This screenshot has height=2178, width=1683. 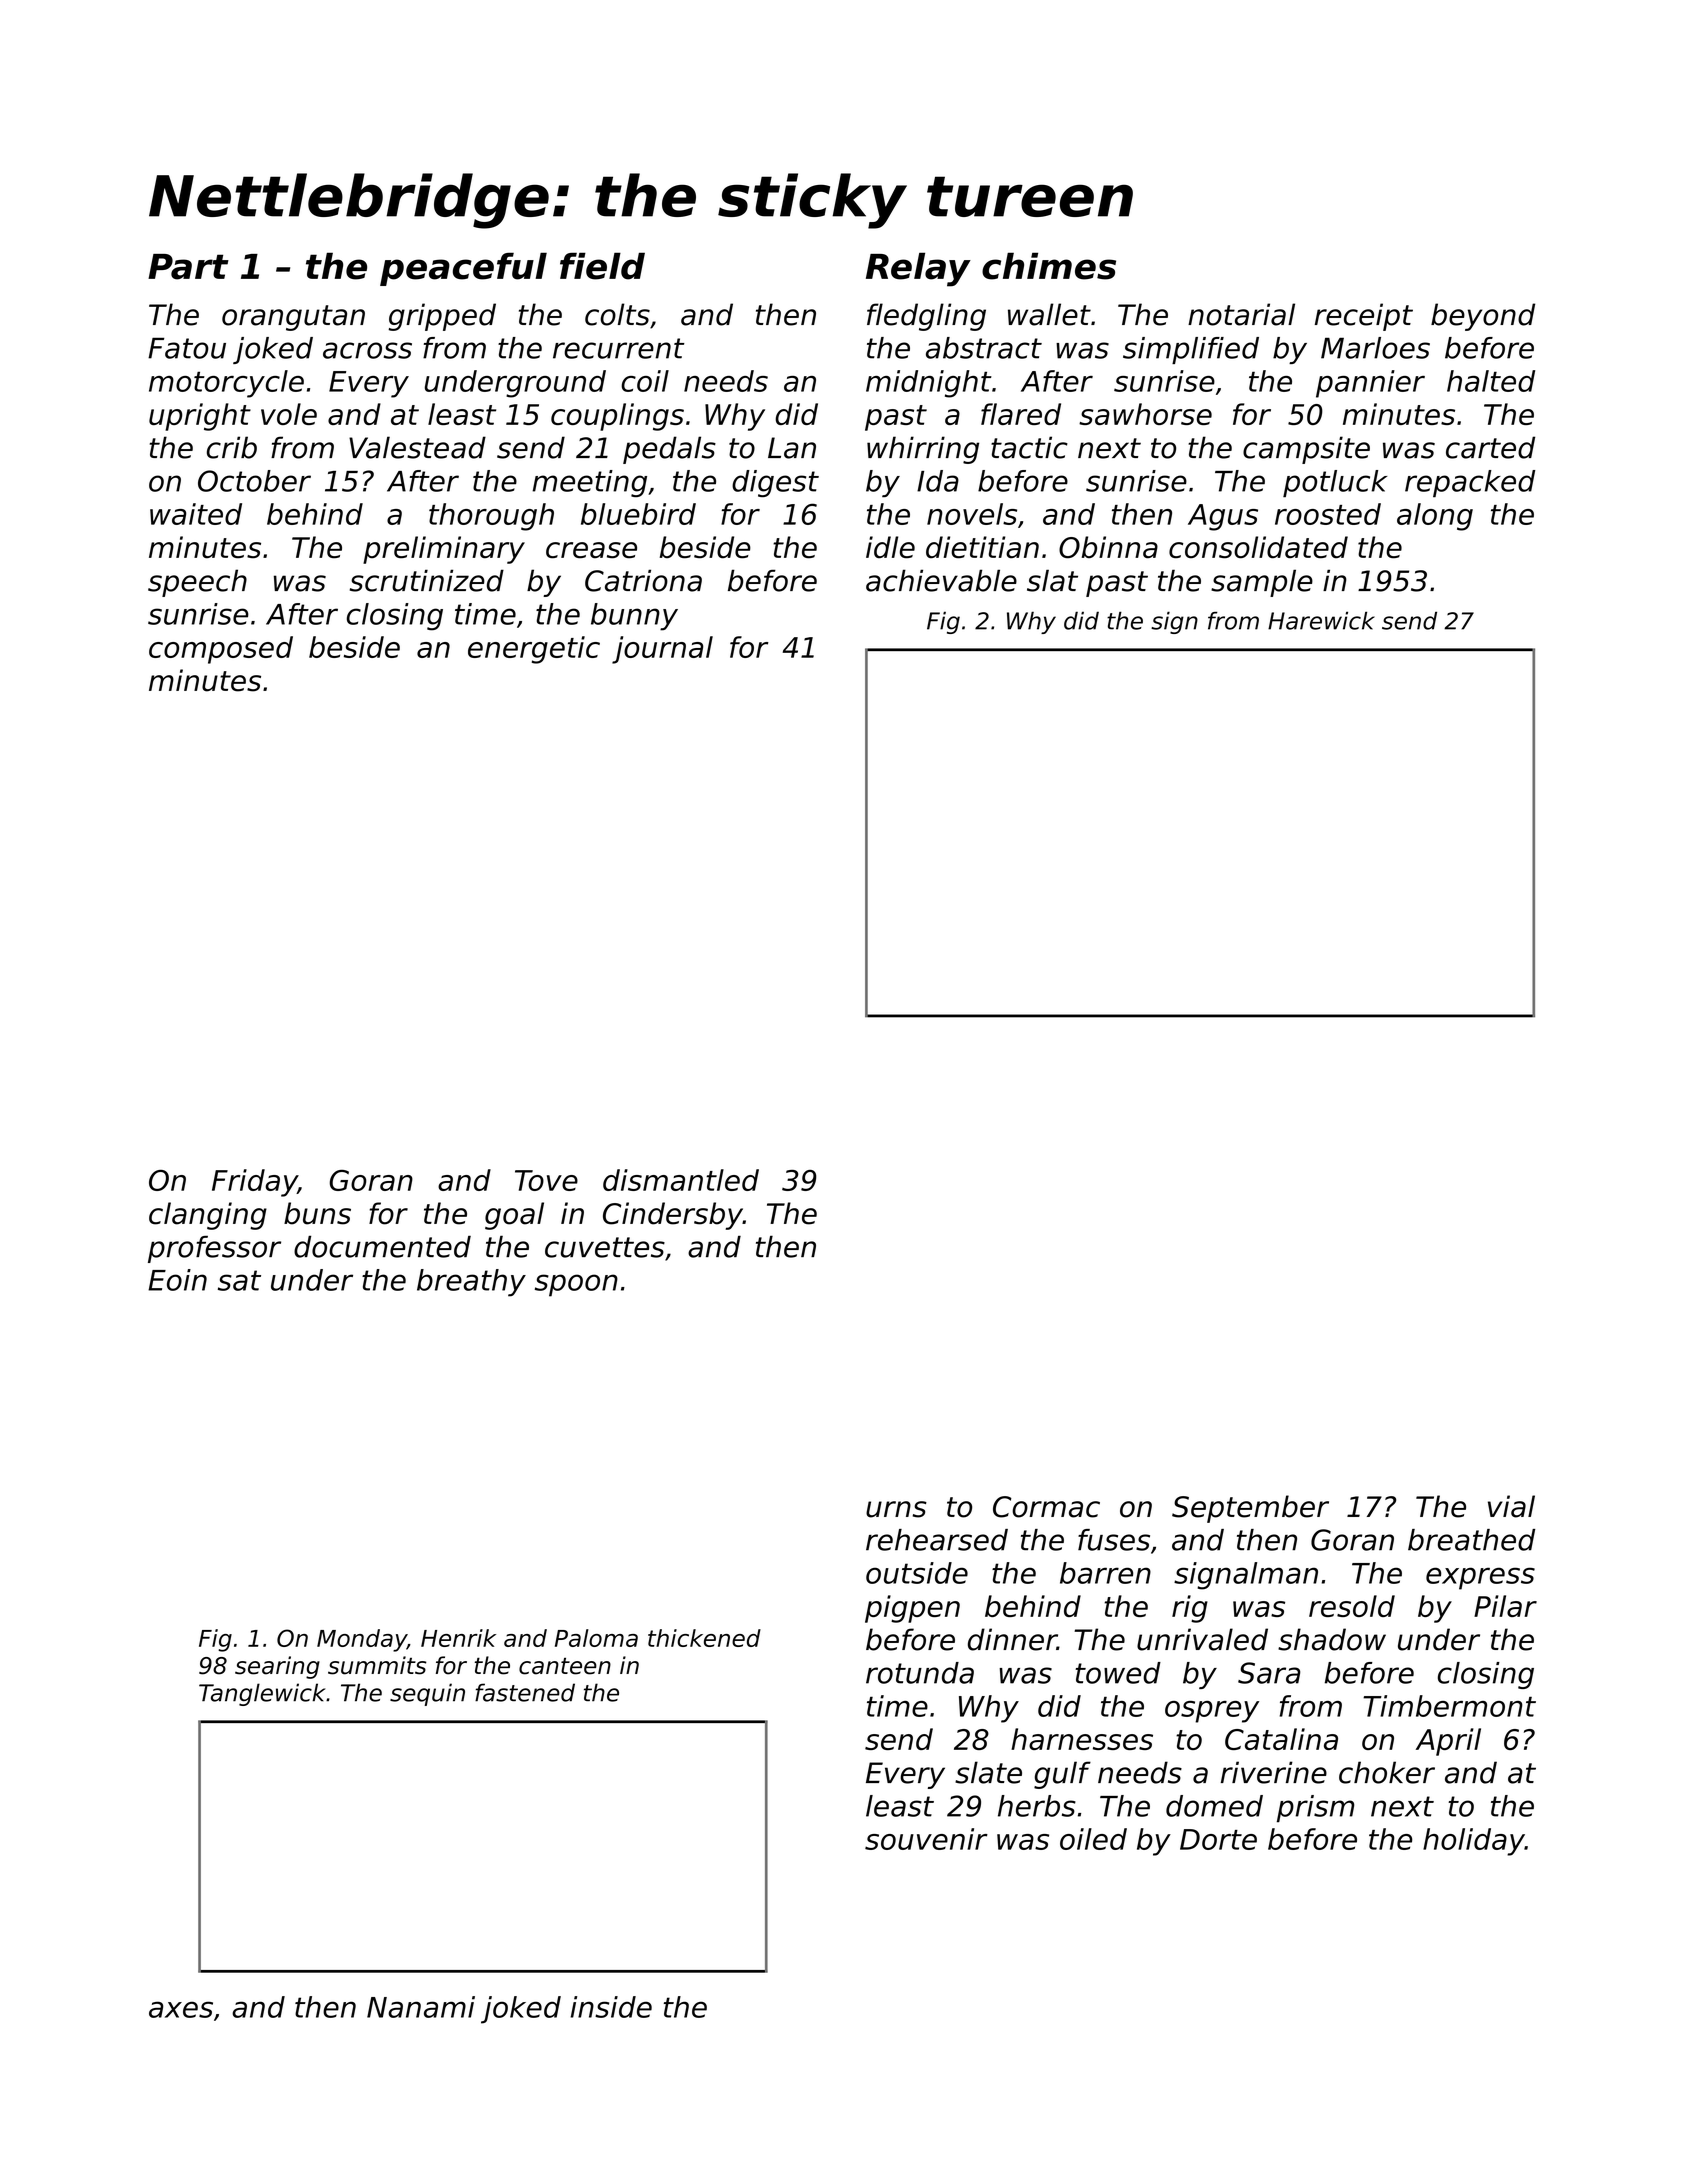 What do you see at coordinates (421, 2007) in the screenshot?
I see `Nanami` at bounding box center [421, 2007].
